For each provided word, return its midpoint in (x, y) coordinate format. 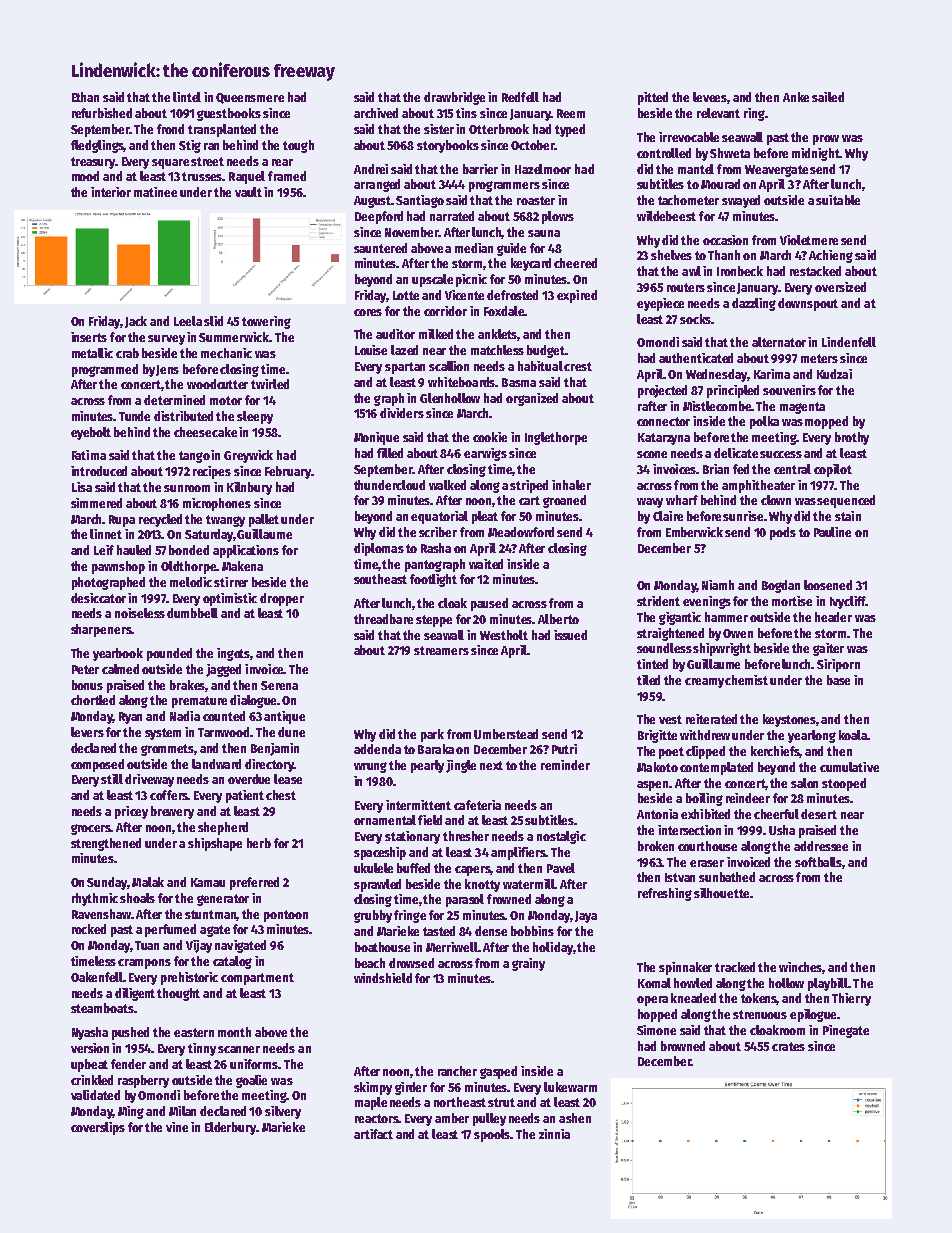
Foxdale (504, 311)
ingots (234, 654)
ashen (575, 1118)
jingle (461, 766)
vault (248, 192)
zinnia (554, 1134)
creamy (704, 683)
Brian (716, 469)
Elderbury (231, 1128)
